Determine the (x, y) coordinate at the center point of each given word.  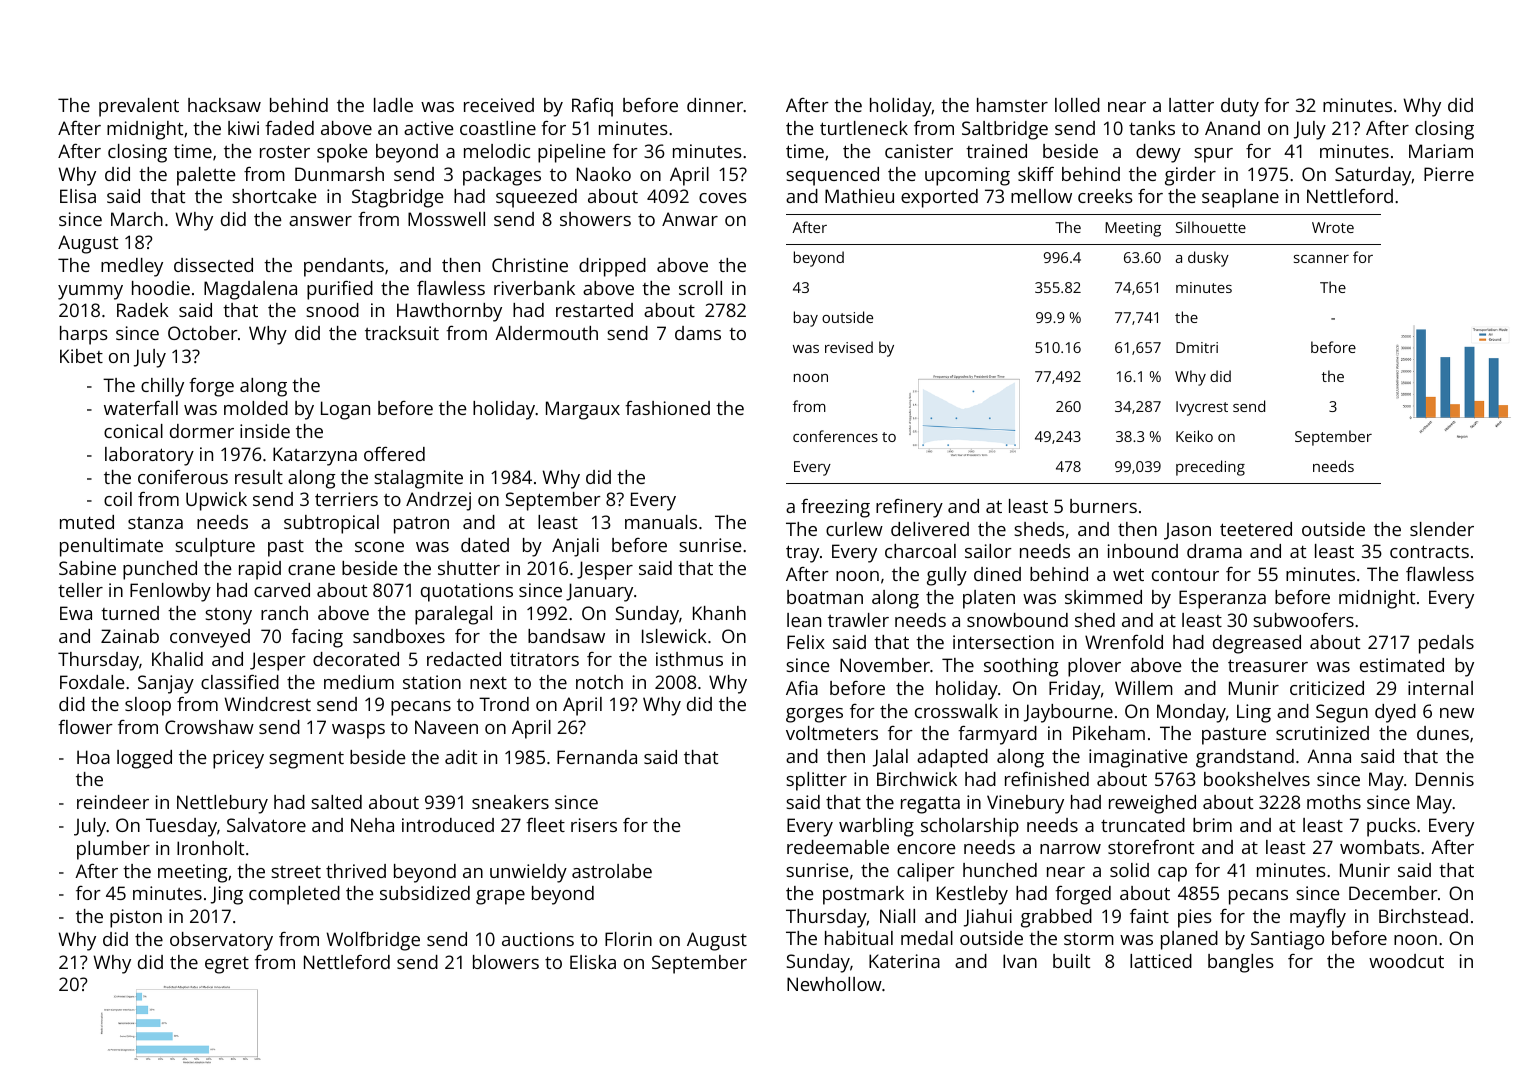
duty (1240, 107)
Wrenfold (1124, 642)
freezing (835, 508)
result (259, 477)
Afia (802, 688)
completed (294, 895)
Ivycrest (1202, 408)
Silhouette (1211, 227)
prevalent (139, 107)
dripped (612, 267)
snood (332, 310)
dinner (715, 105)
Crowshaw (209, 727)
